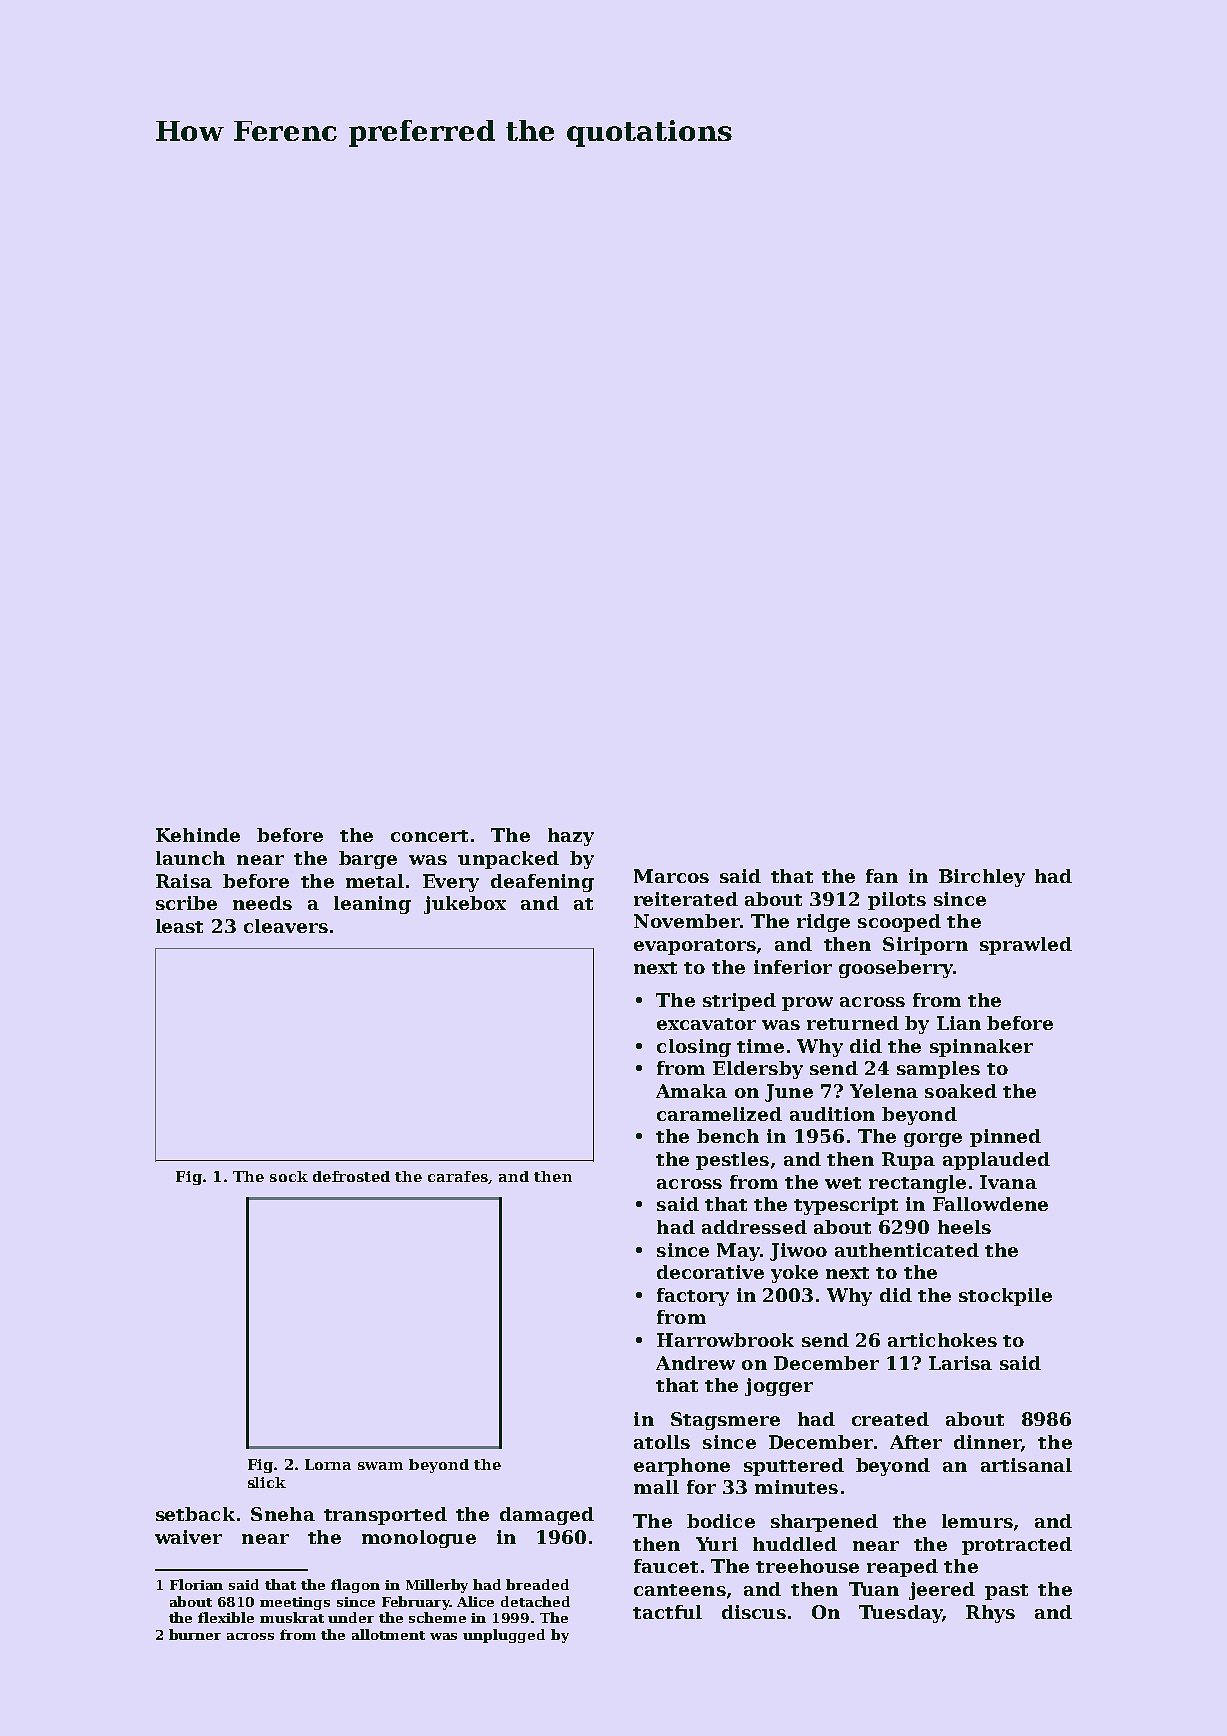 This image has height=1736, width=1227. I want to click on burner, so click(195, 1634).
